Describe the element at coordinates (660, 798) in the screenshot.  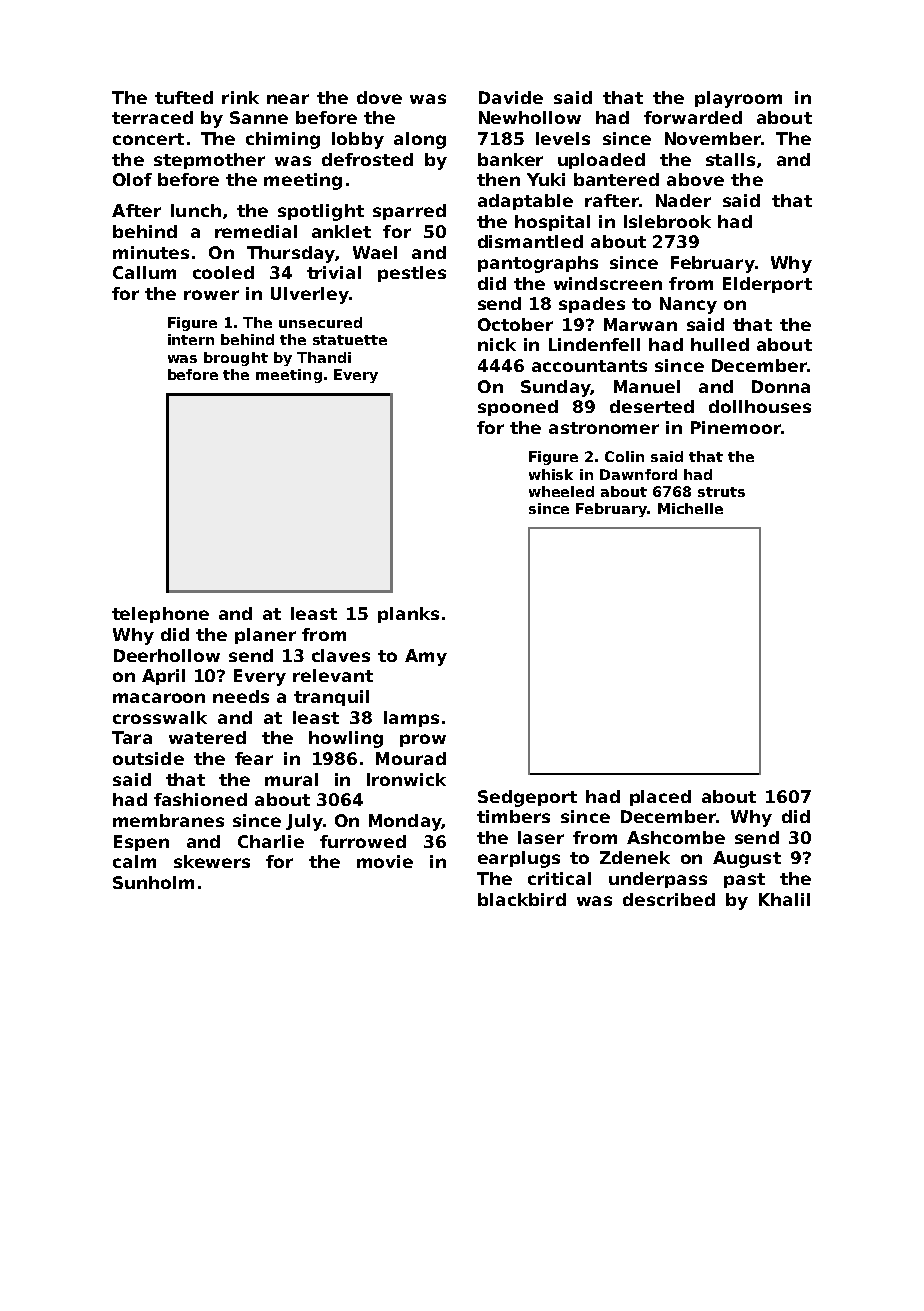
I see `placed` at that location.
